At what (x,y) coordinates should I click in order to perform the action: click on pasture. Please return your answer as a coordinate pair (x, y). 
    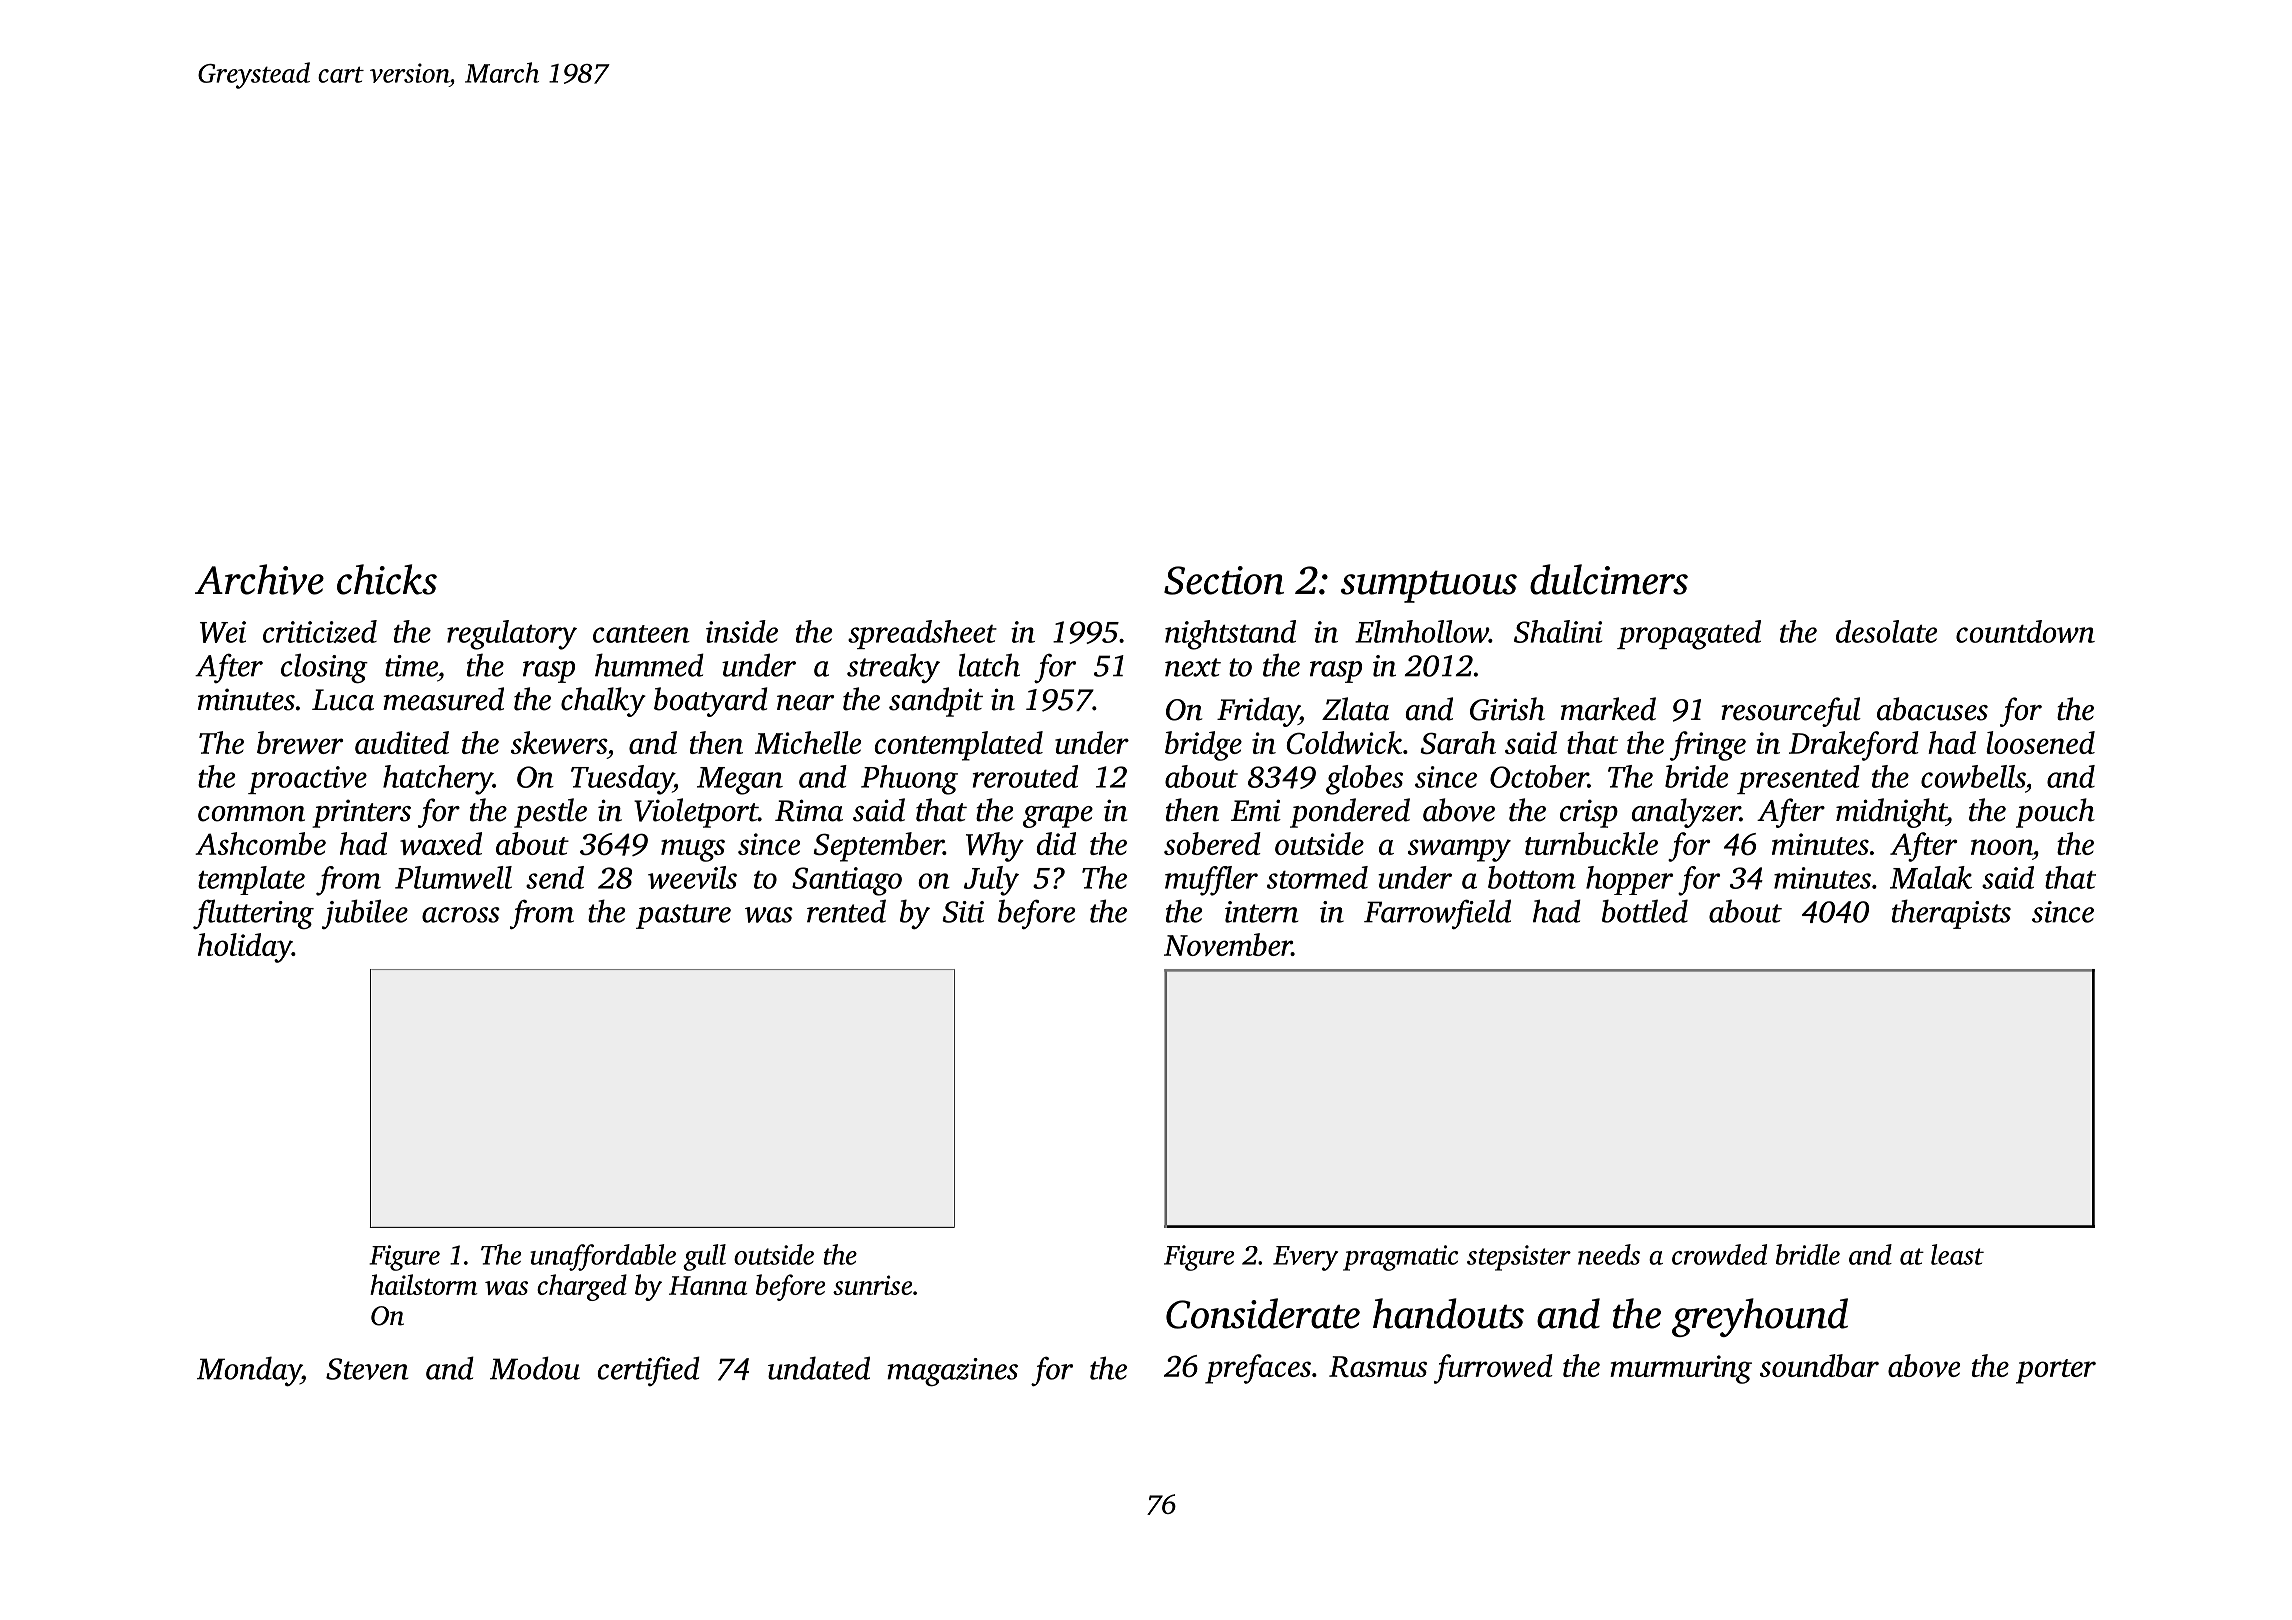
    Looking at the image, I should click on (683, 916).
